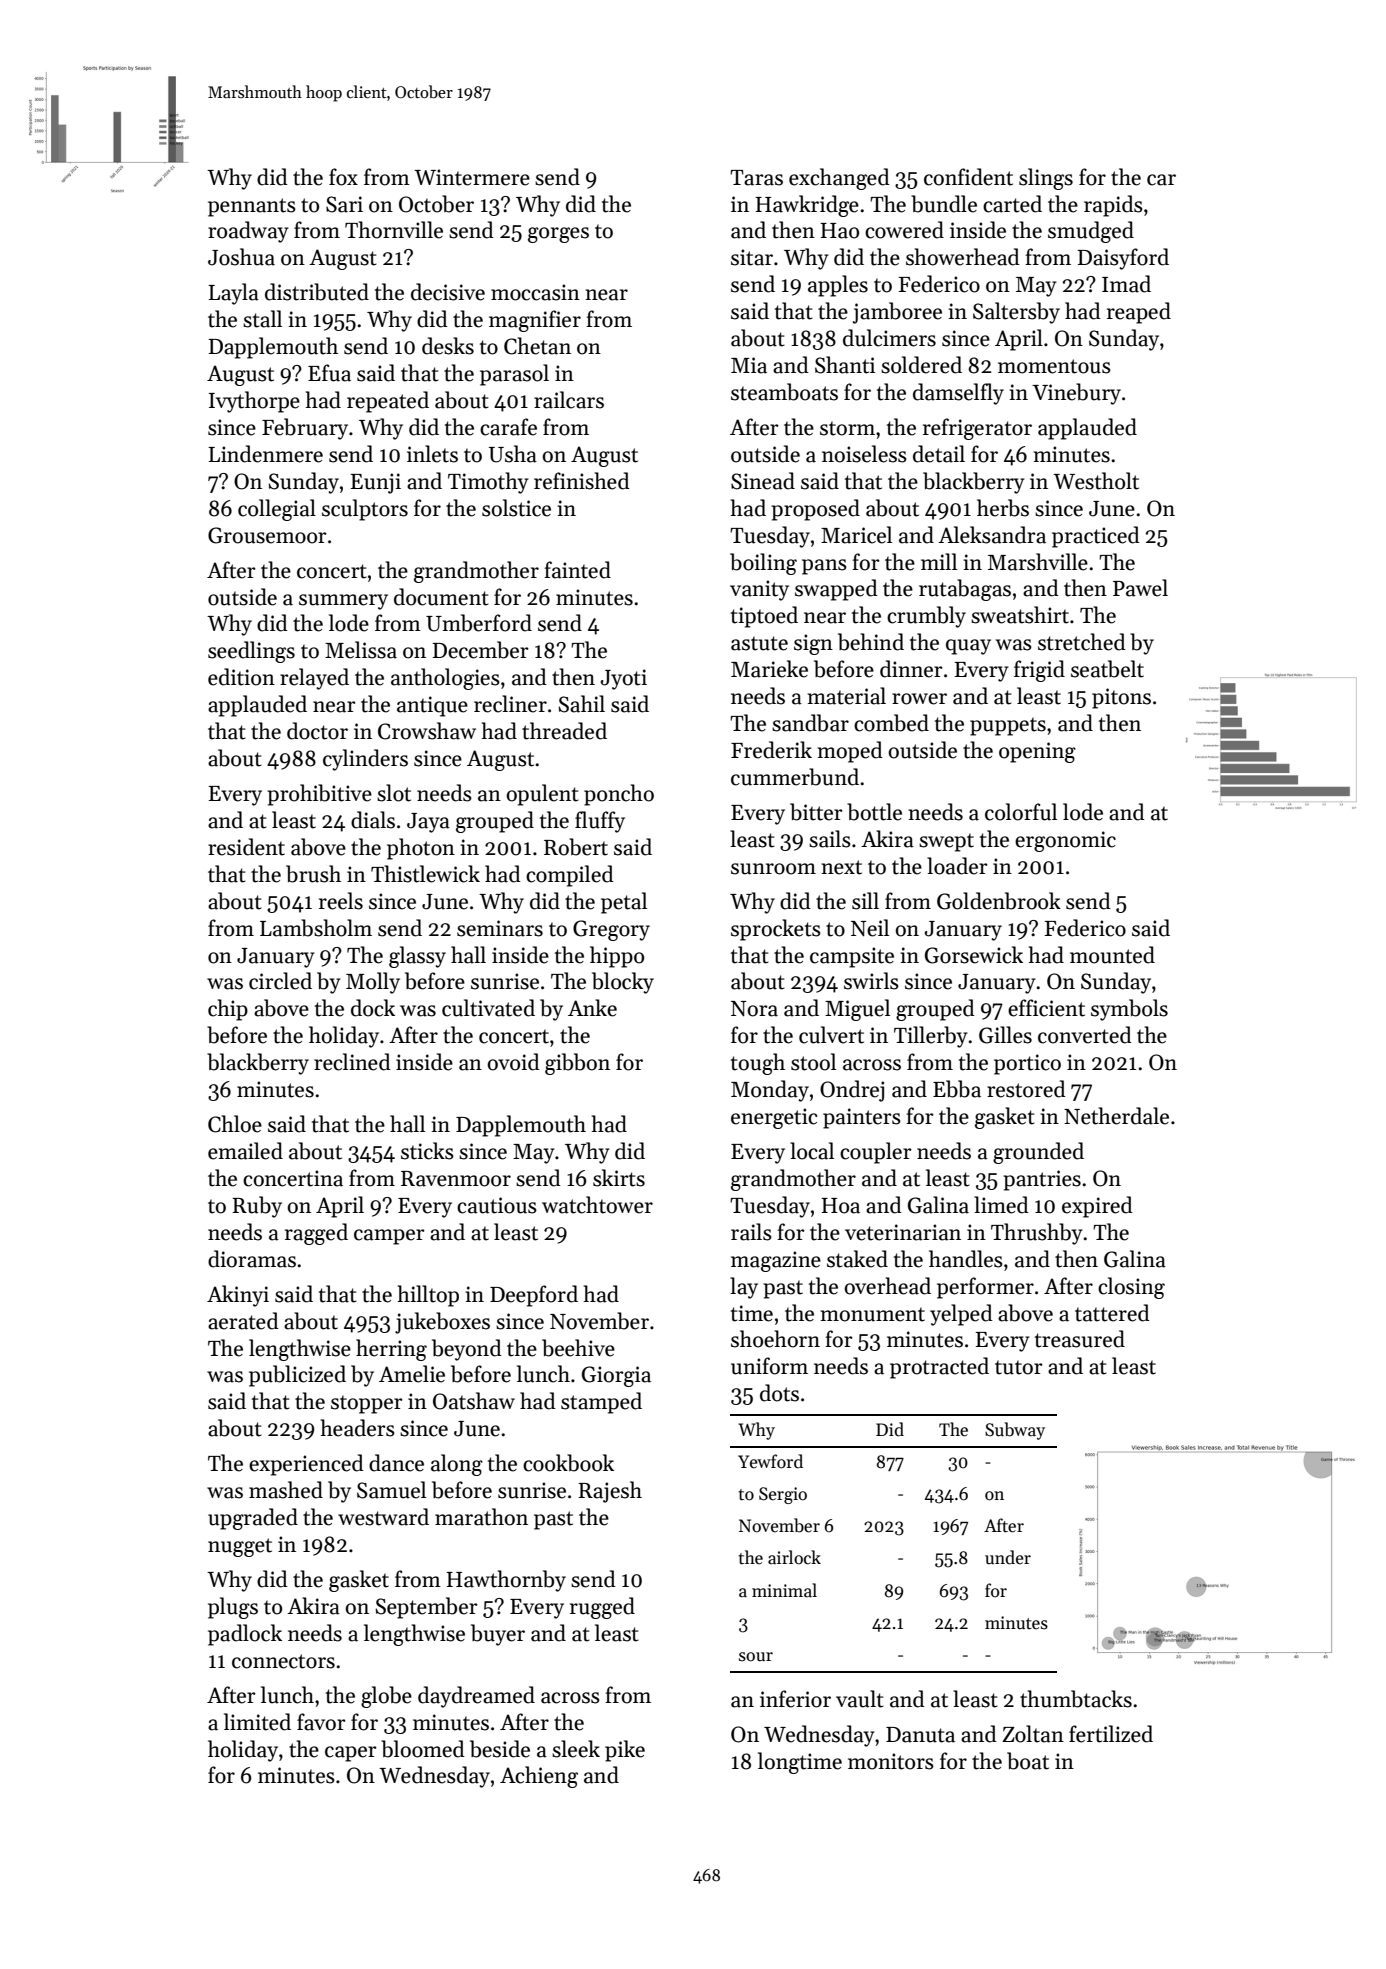 The image size is (1386, 1969). What do you see at coordinates (816, 812) in the image?
I see `bitter` at bounding box center [816, 812].
